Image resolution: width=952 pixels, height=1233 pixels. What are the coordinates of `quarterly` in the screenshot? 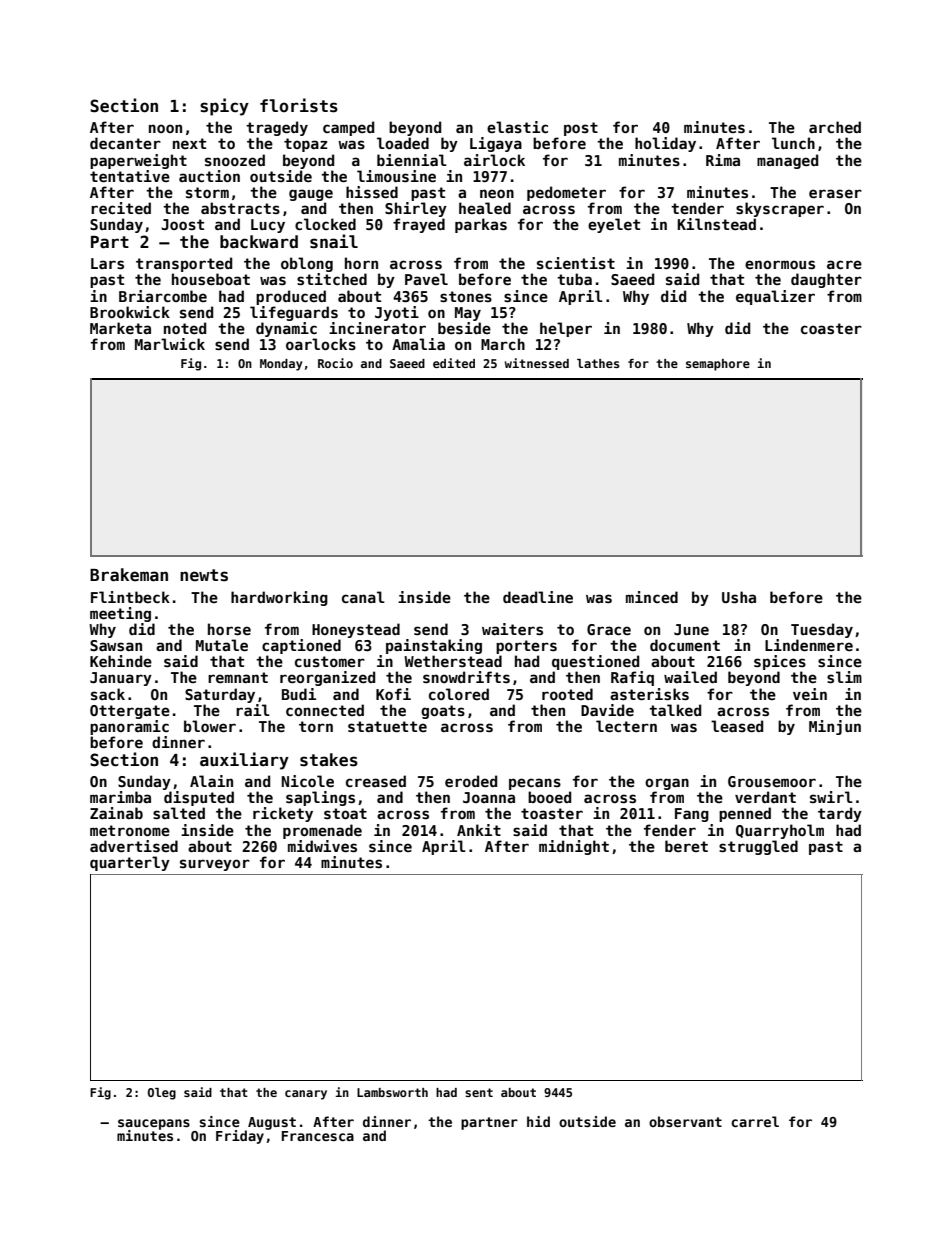 It's located at (130, 863).
